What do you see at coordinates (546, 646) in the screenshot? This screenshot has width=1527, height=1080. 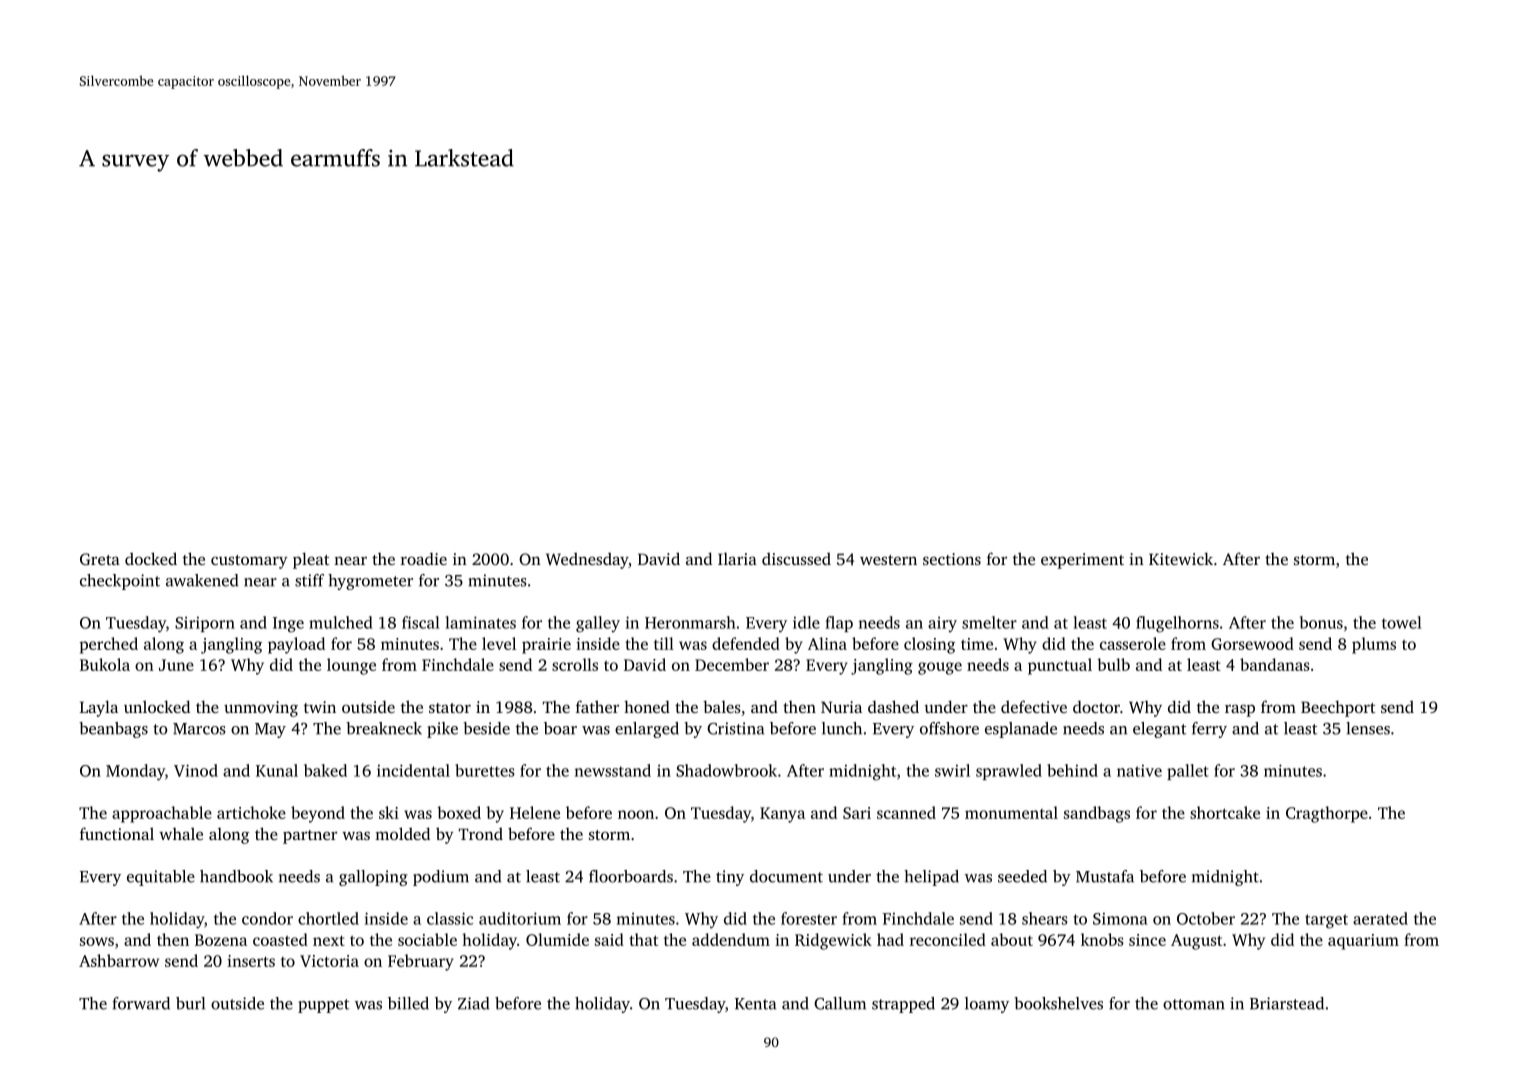 I see `prairie` at bounding box center [546, 646].
